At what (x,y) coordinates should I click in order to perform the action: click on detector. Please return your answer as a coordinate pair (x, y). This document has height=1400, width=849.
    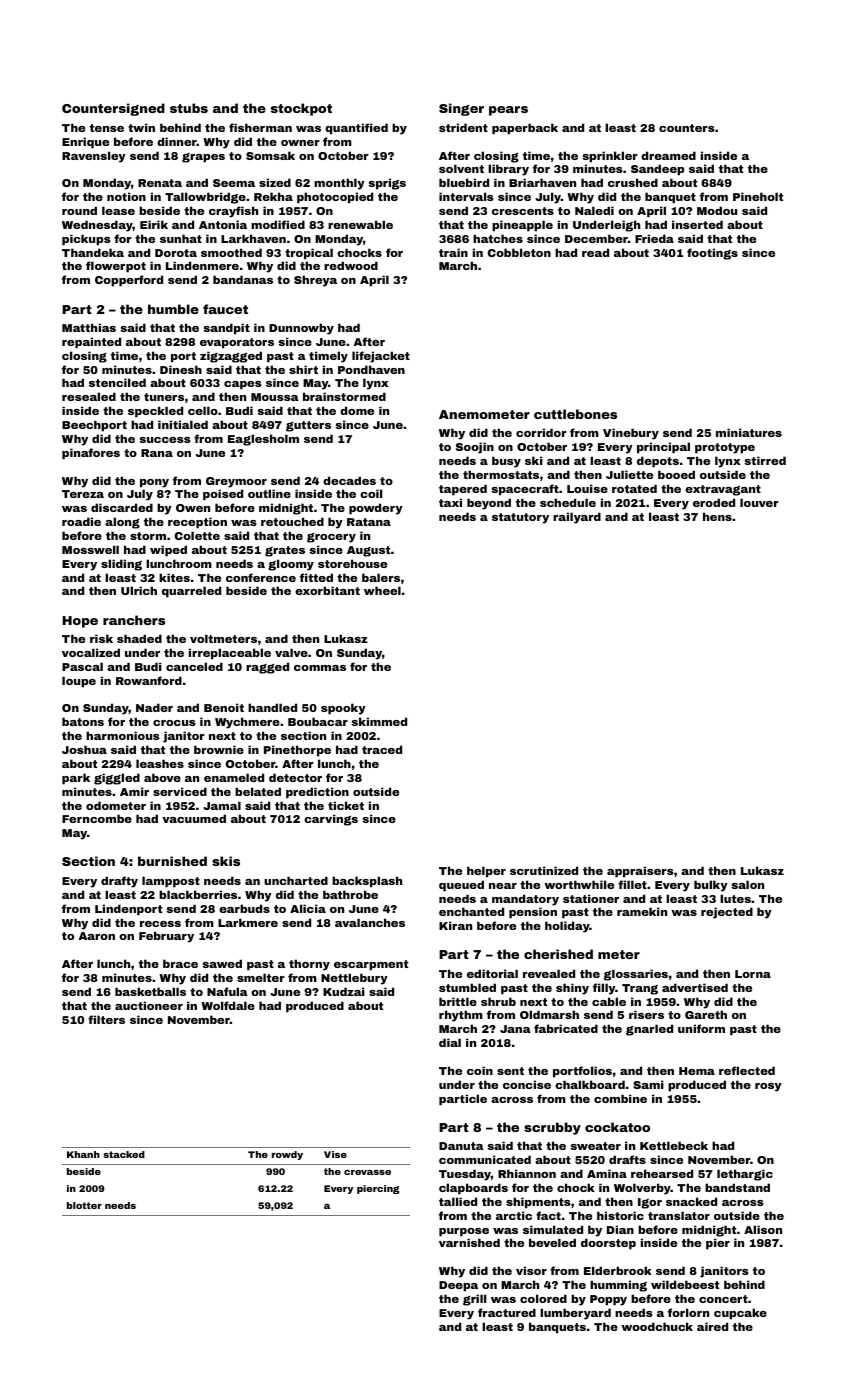
    Looking at the image, I should click on (295, 777).
